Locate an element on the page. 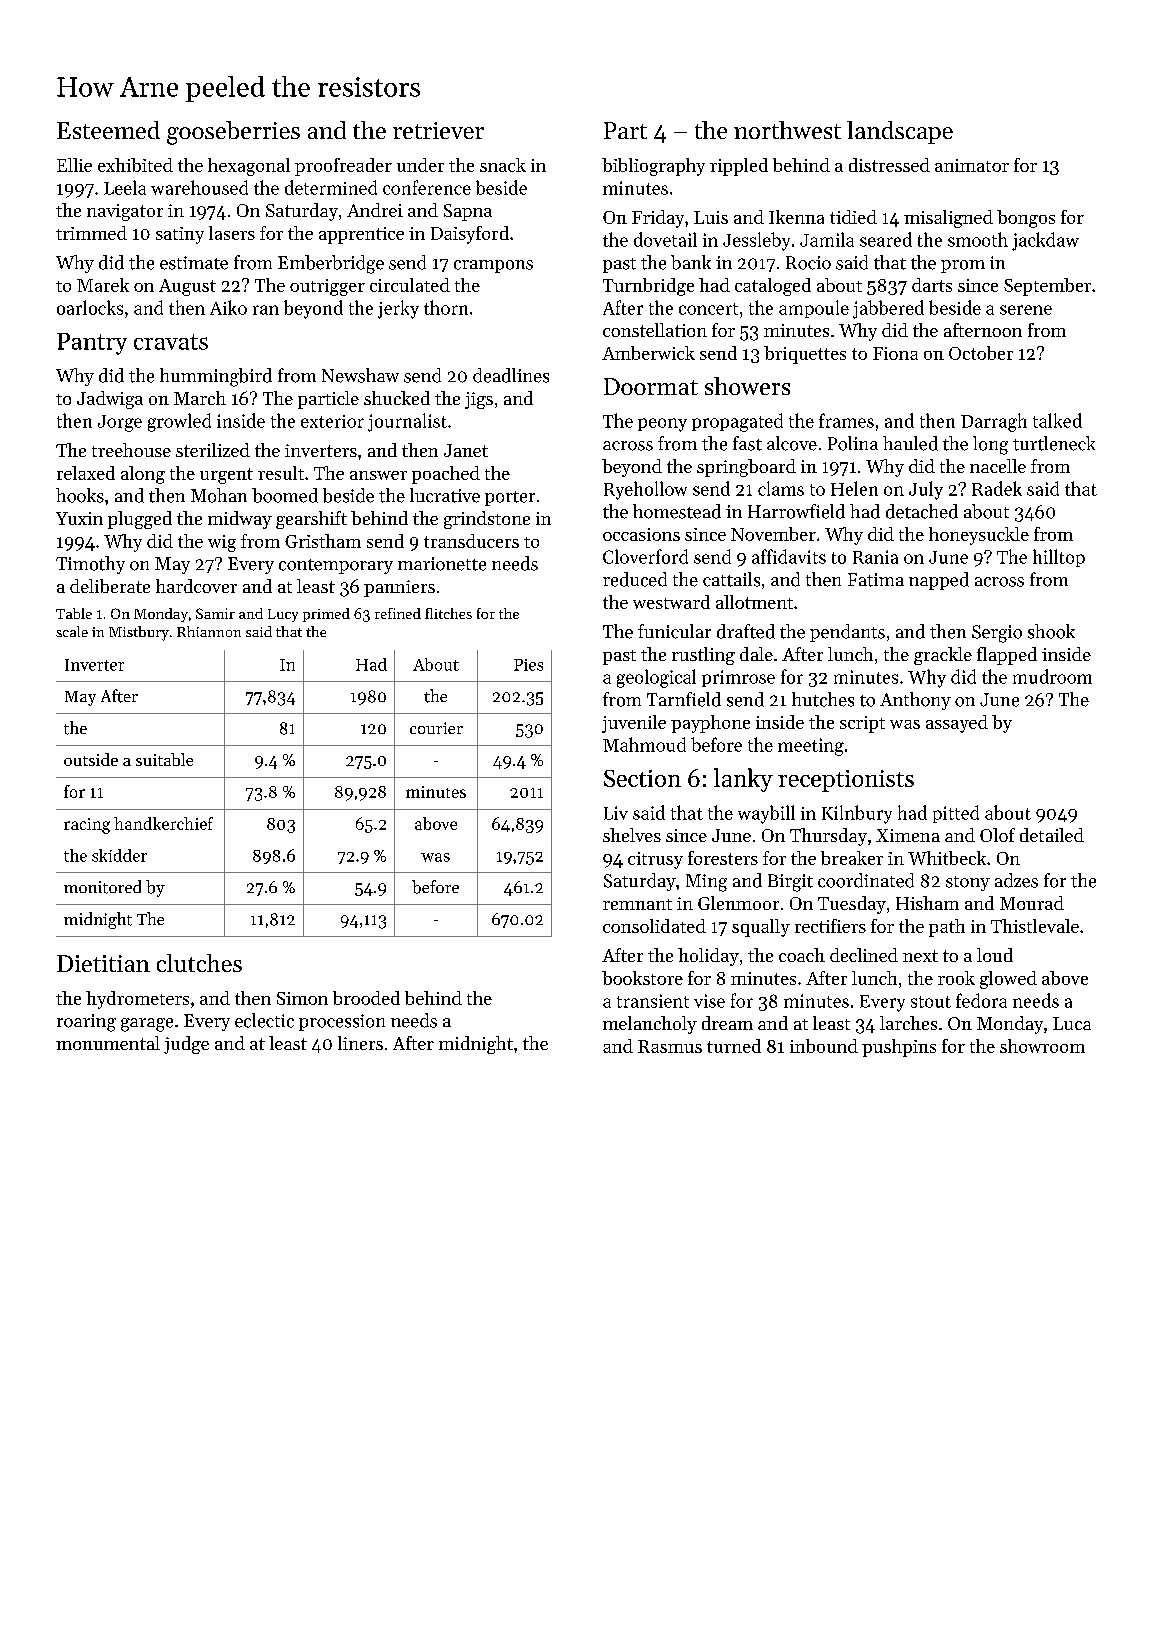  turned is located at coordinates (734, 1046).
